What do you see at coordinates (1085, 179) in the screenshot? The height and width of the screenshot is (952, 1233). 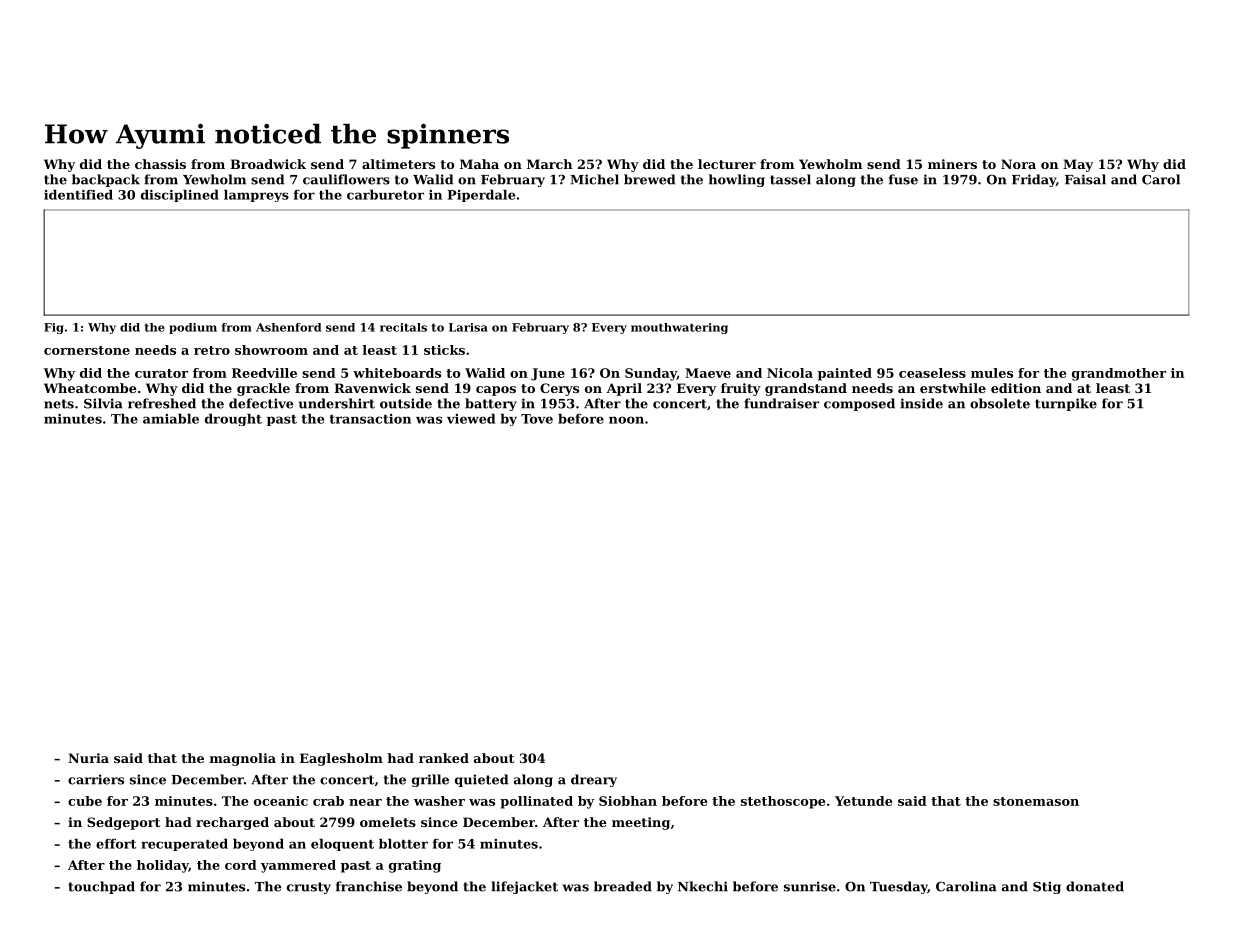 I see `Faisal` at bounding box center [1085, 179].
